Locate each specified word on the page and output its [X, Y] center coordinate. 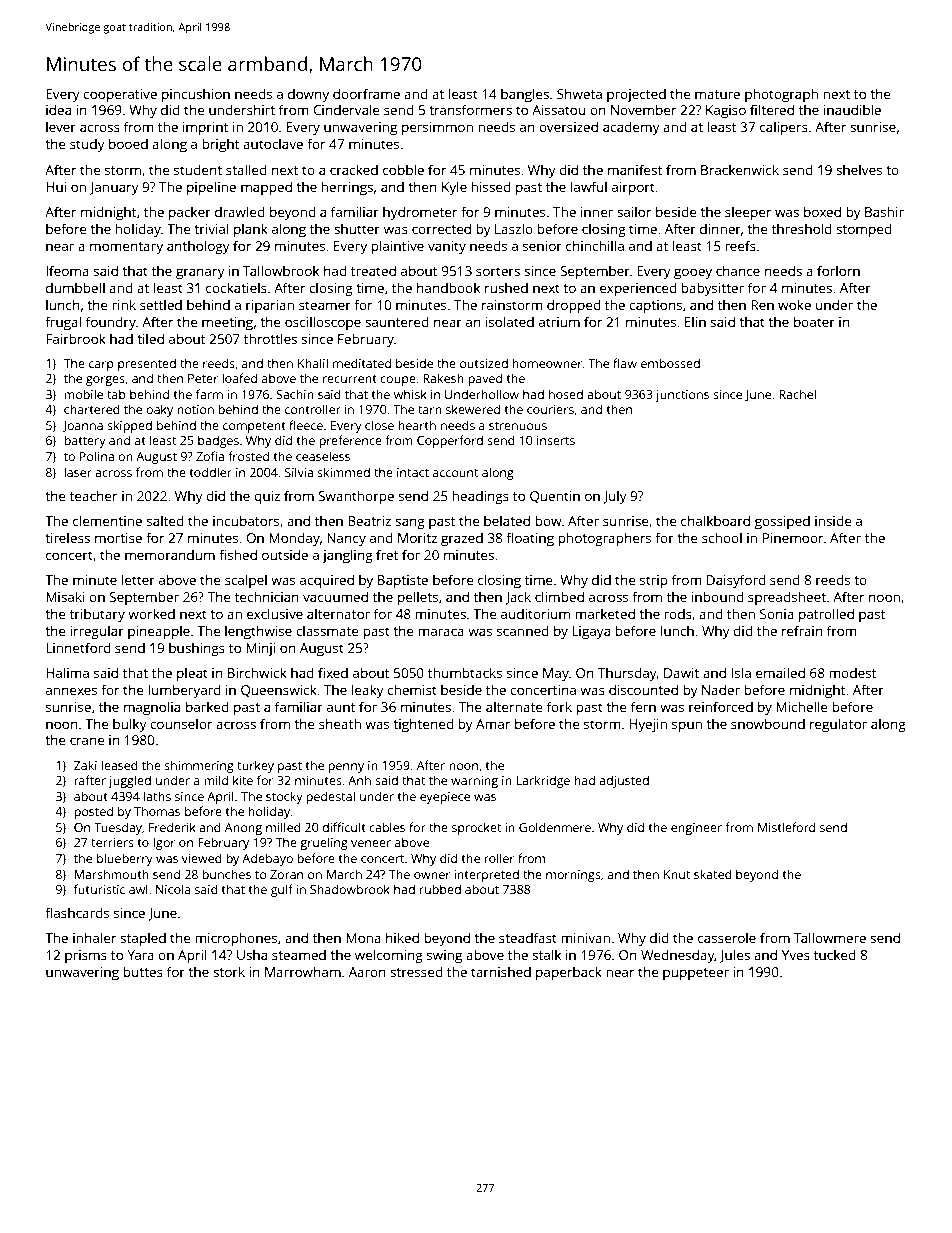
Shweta [579, 93]
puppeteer [696, 974]
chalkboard [715, 520]
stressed [416, 971]
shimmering [199, 766]
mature [717, 94]
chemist [412, 689]
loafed [239, 378]
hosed [566, 394]
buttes [143, 971]
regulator [838, 725]
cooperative [120, 95]
